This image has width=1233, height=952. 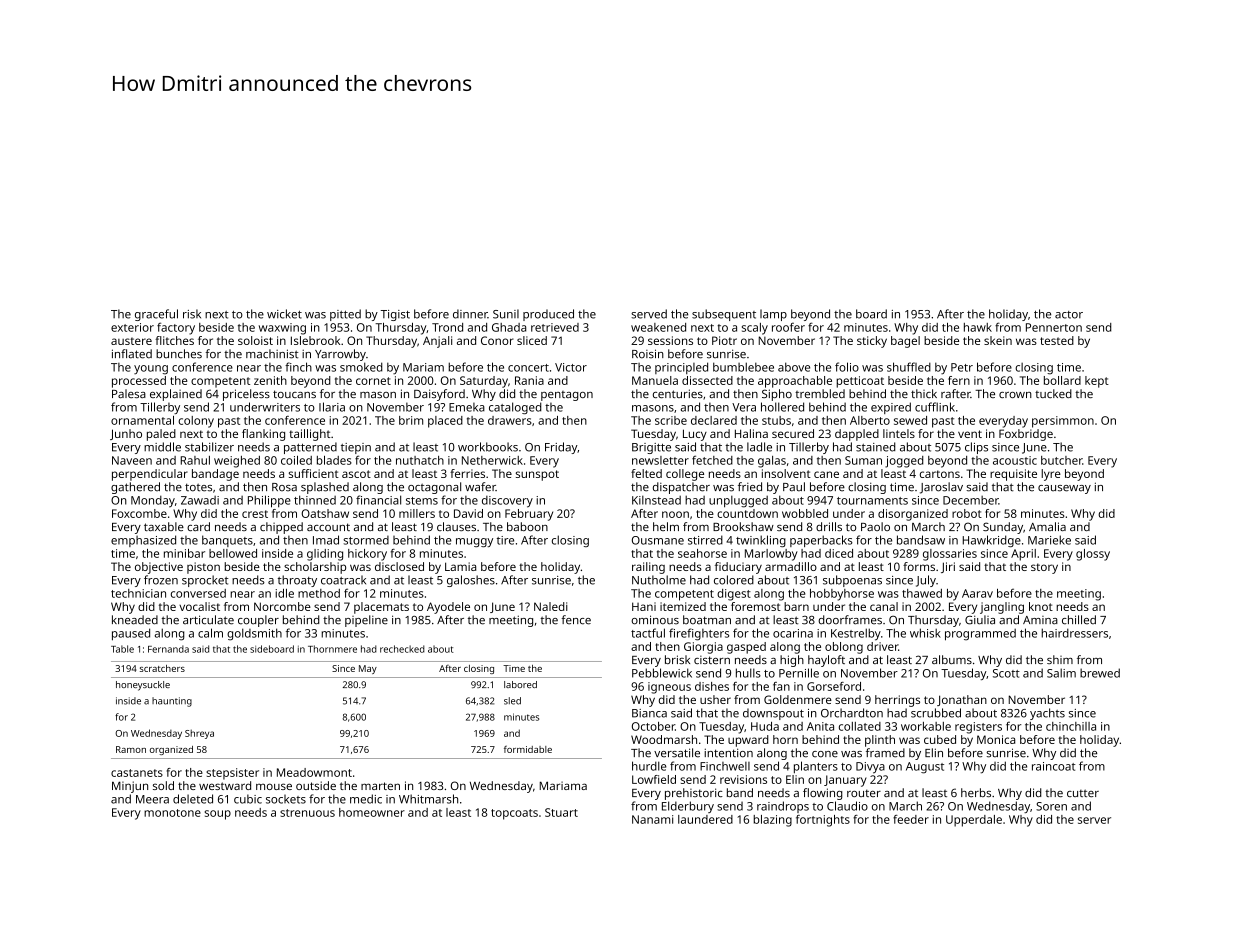 What do you see at coordinates (439, 395) in the image?
I see `Daisyford` at bounding box center [439, 395].
